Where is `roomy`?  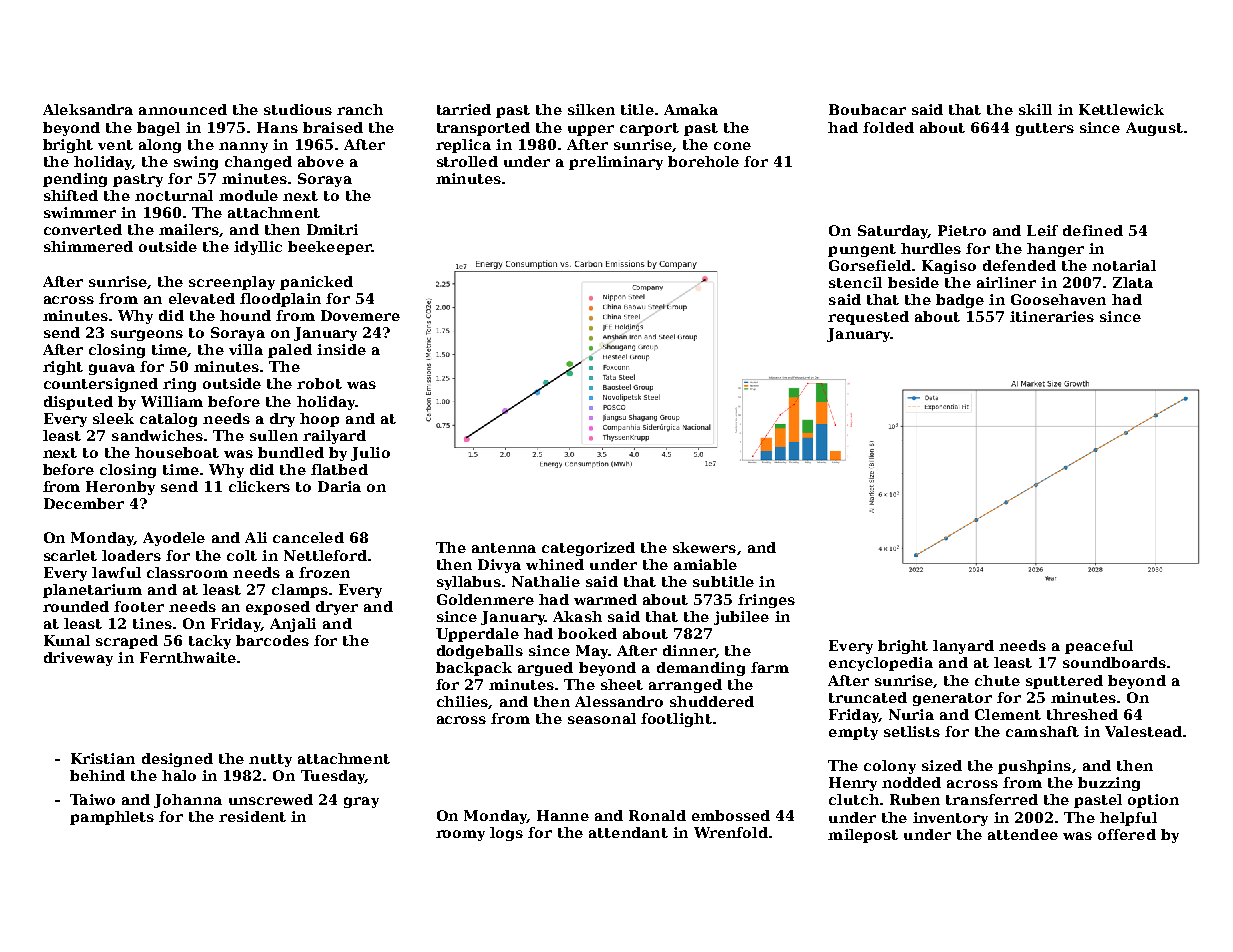 roomy is located at coordinates (460, 835).
